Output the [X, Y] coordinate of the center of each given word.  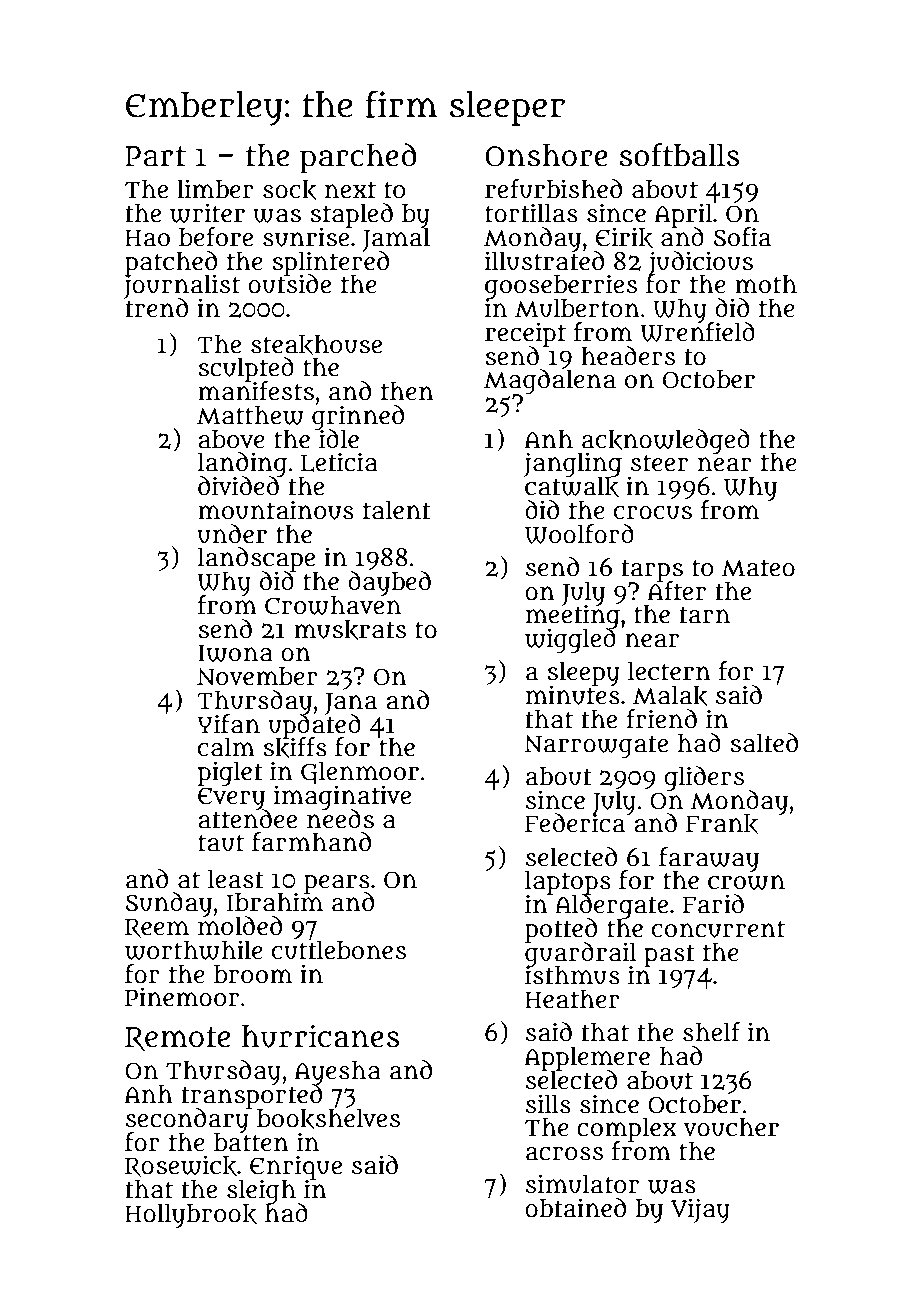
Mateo [758, 568]
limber [215, 189]
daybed [389, 583]
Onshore [546, 155]
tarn [705, 615]
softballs [680, 155]
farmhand [311, 842]
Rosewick [181, 1166]
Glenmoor [360, 772]
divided [238, 486]
